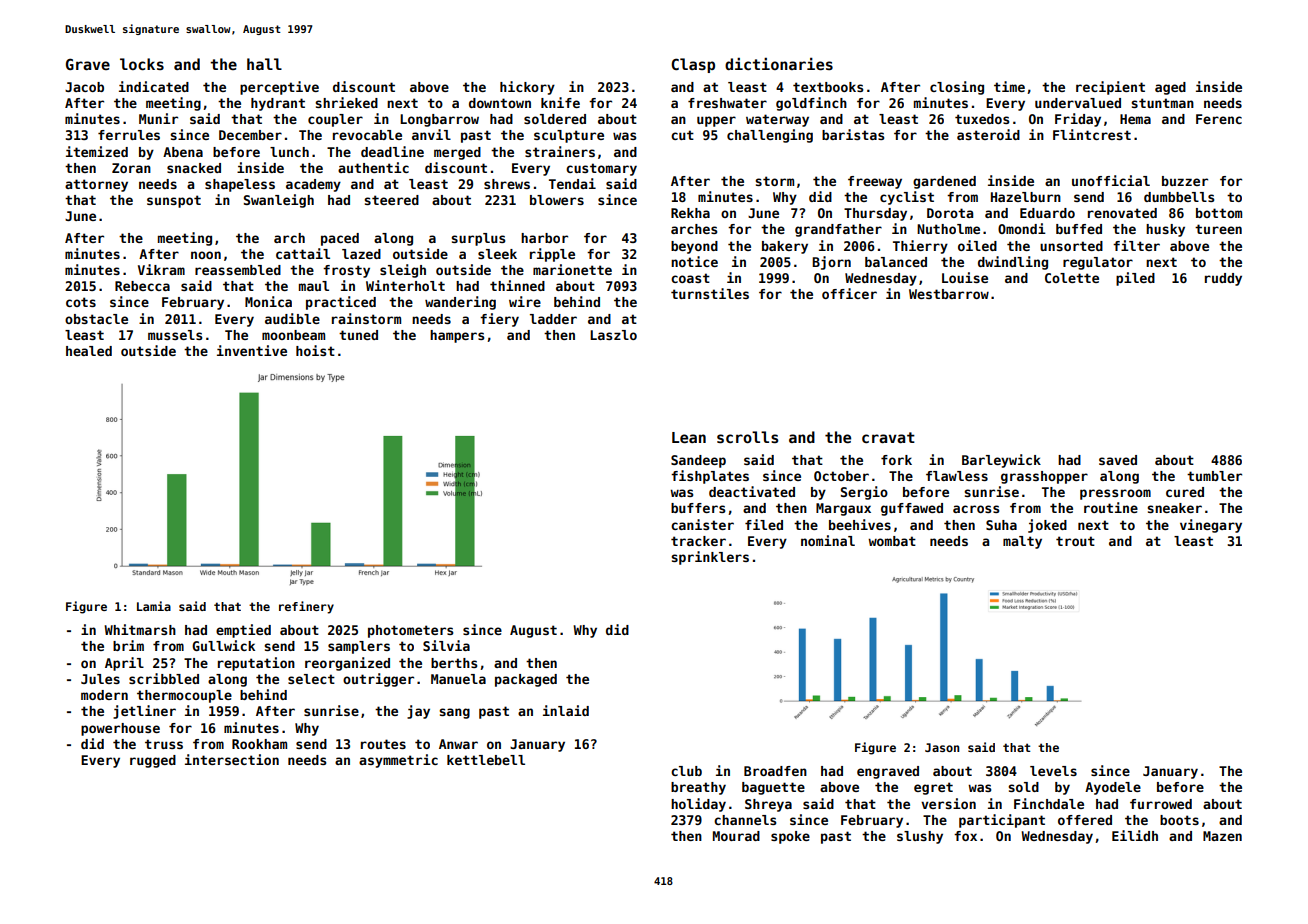 Image resolution: width=1308 pixels, height=924 pixels. What do you see at coordinates (1223, 279) in the screenshot?
I see `ruddy` at bounding box center [1223, 279].
